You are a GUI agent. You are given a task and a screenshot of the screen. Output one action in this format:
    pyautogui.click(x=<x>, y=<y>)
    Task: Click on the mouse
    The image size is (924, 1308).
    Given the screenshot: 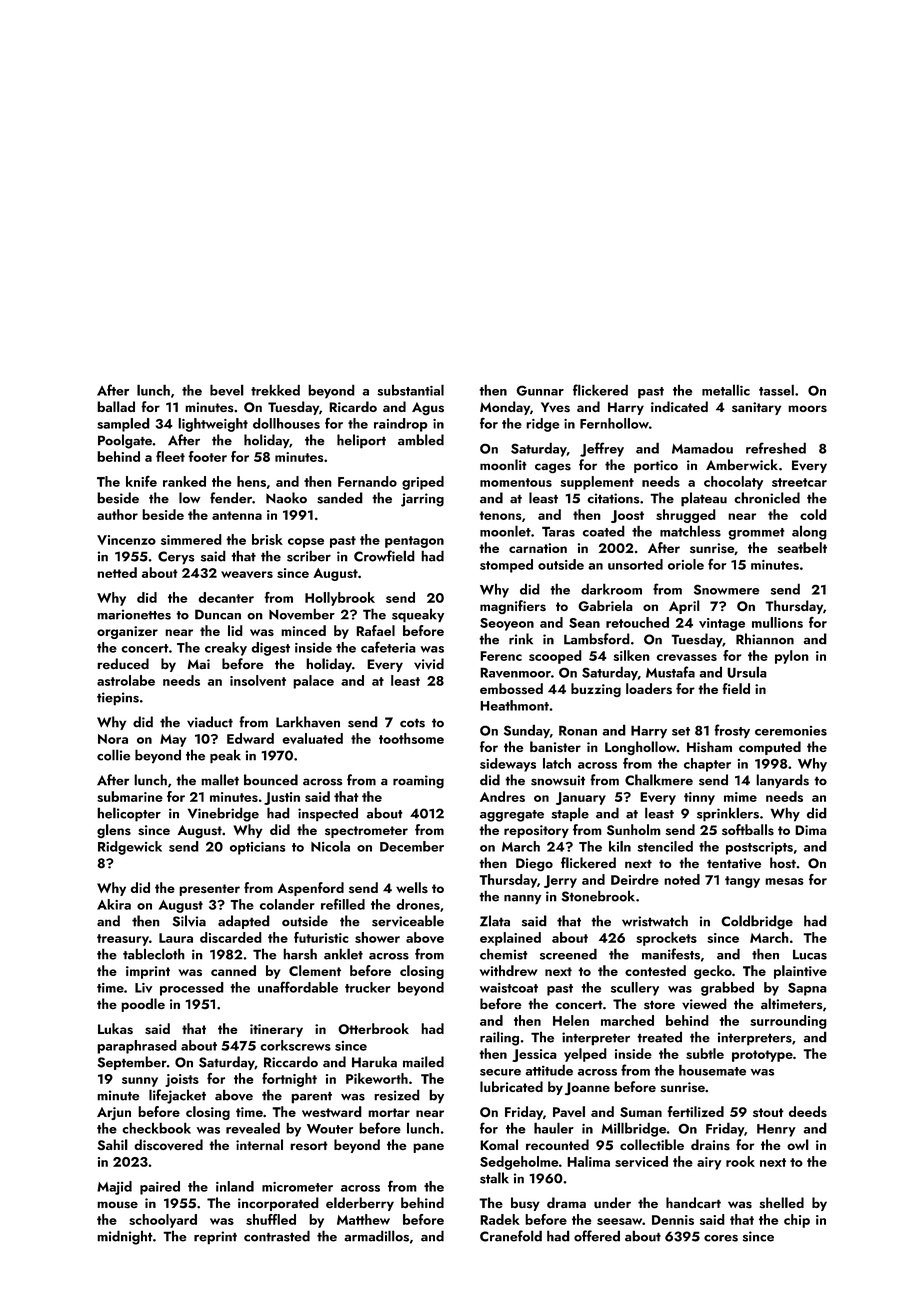 What is the action you would take?
    pyautogui.click(x=117, y=1204)
